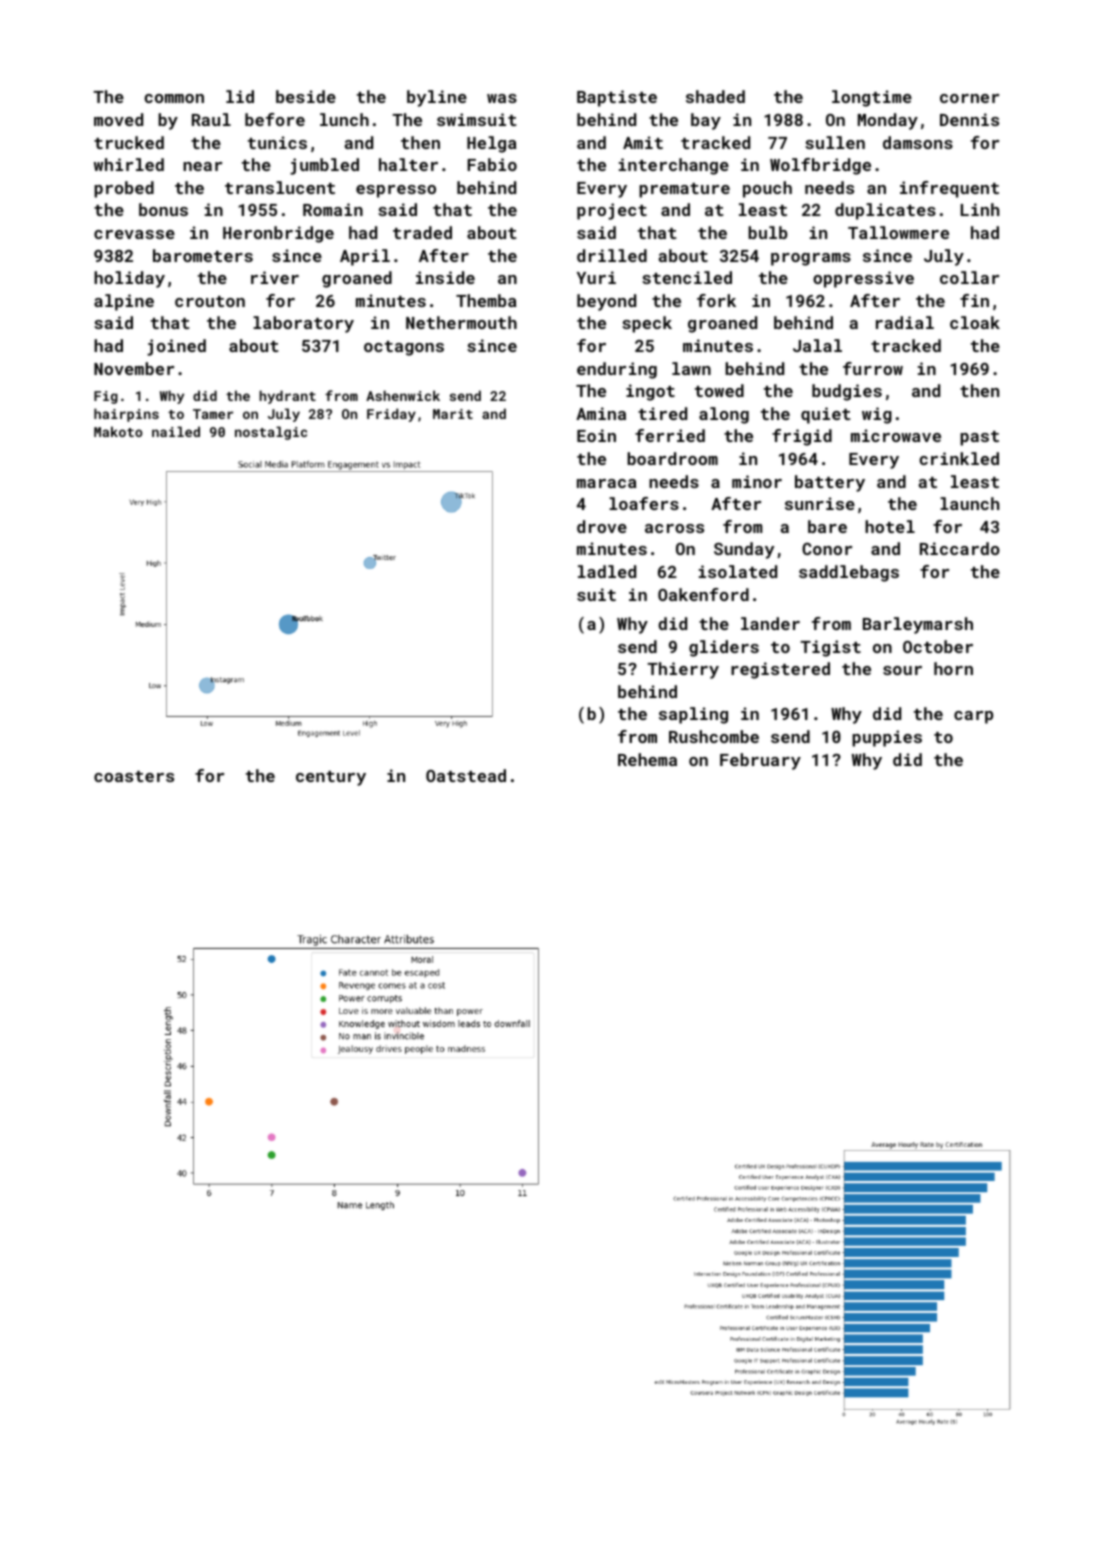 This page has height=1554, width=1094. I want to click on ladled, so click(607, 571).
